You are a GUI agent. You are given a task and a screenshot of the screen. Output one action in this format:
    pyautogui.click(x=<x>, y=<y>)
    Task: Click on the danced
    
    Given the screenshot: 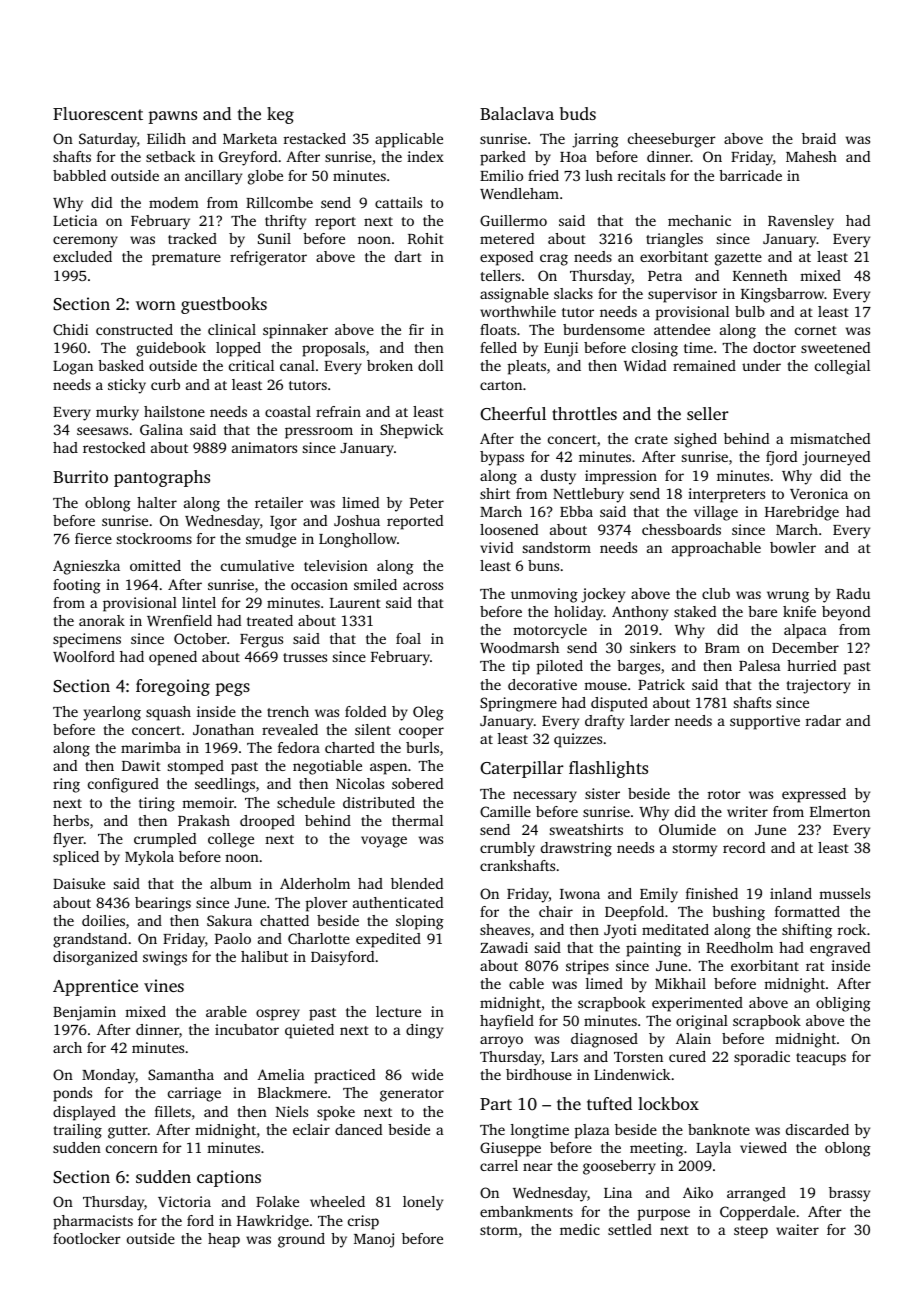 What is the action you would take?
    pyautogui.click(x=358, y=1129)
